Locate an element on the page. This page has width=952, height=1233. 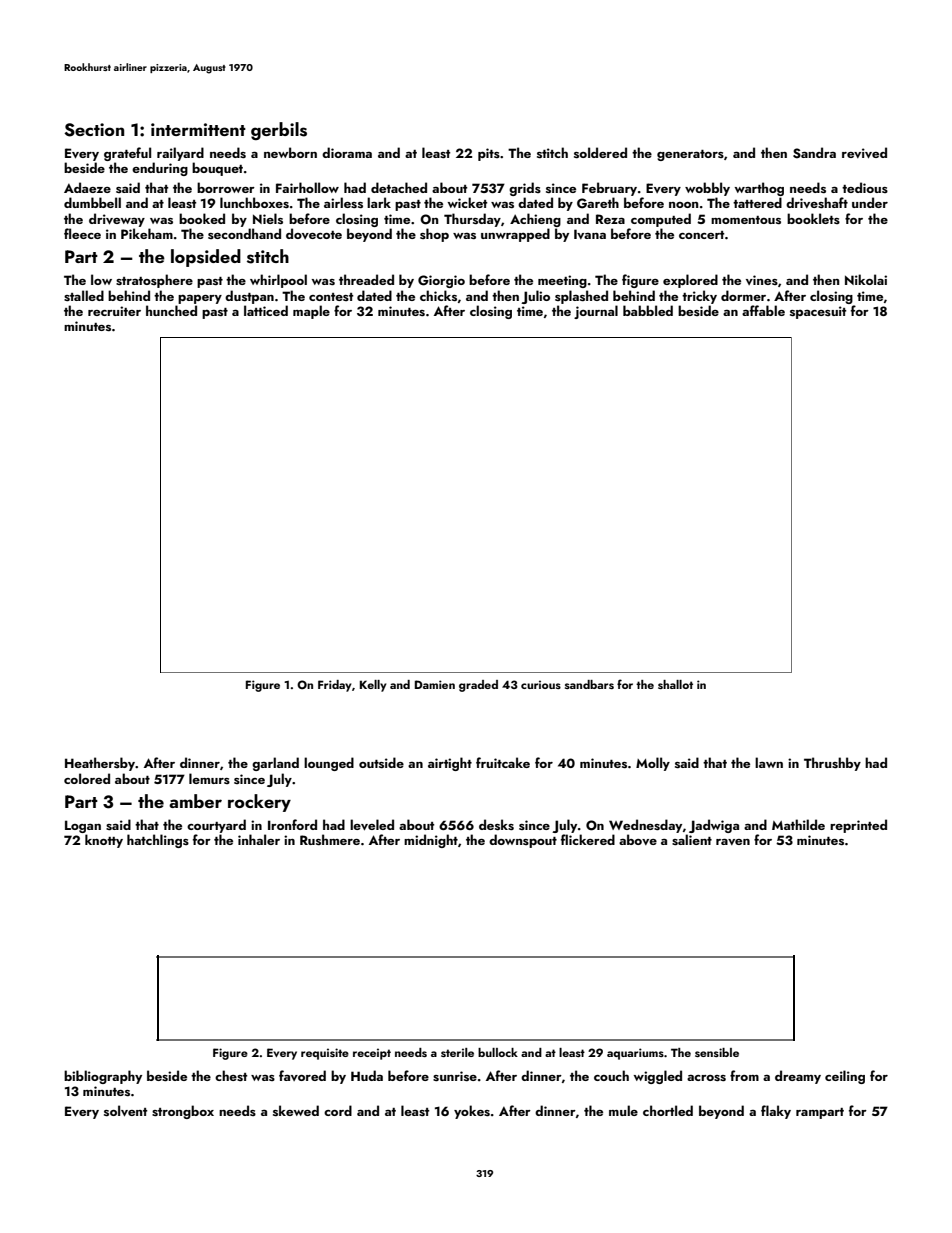
recruiter is located at coordinates (114, 311).
